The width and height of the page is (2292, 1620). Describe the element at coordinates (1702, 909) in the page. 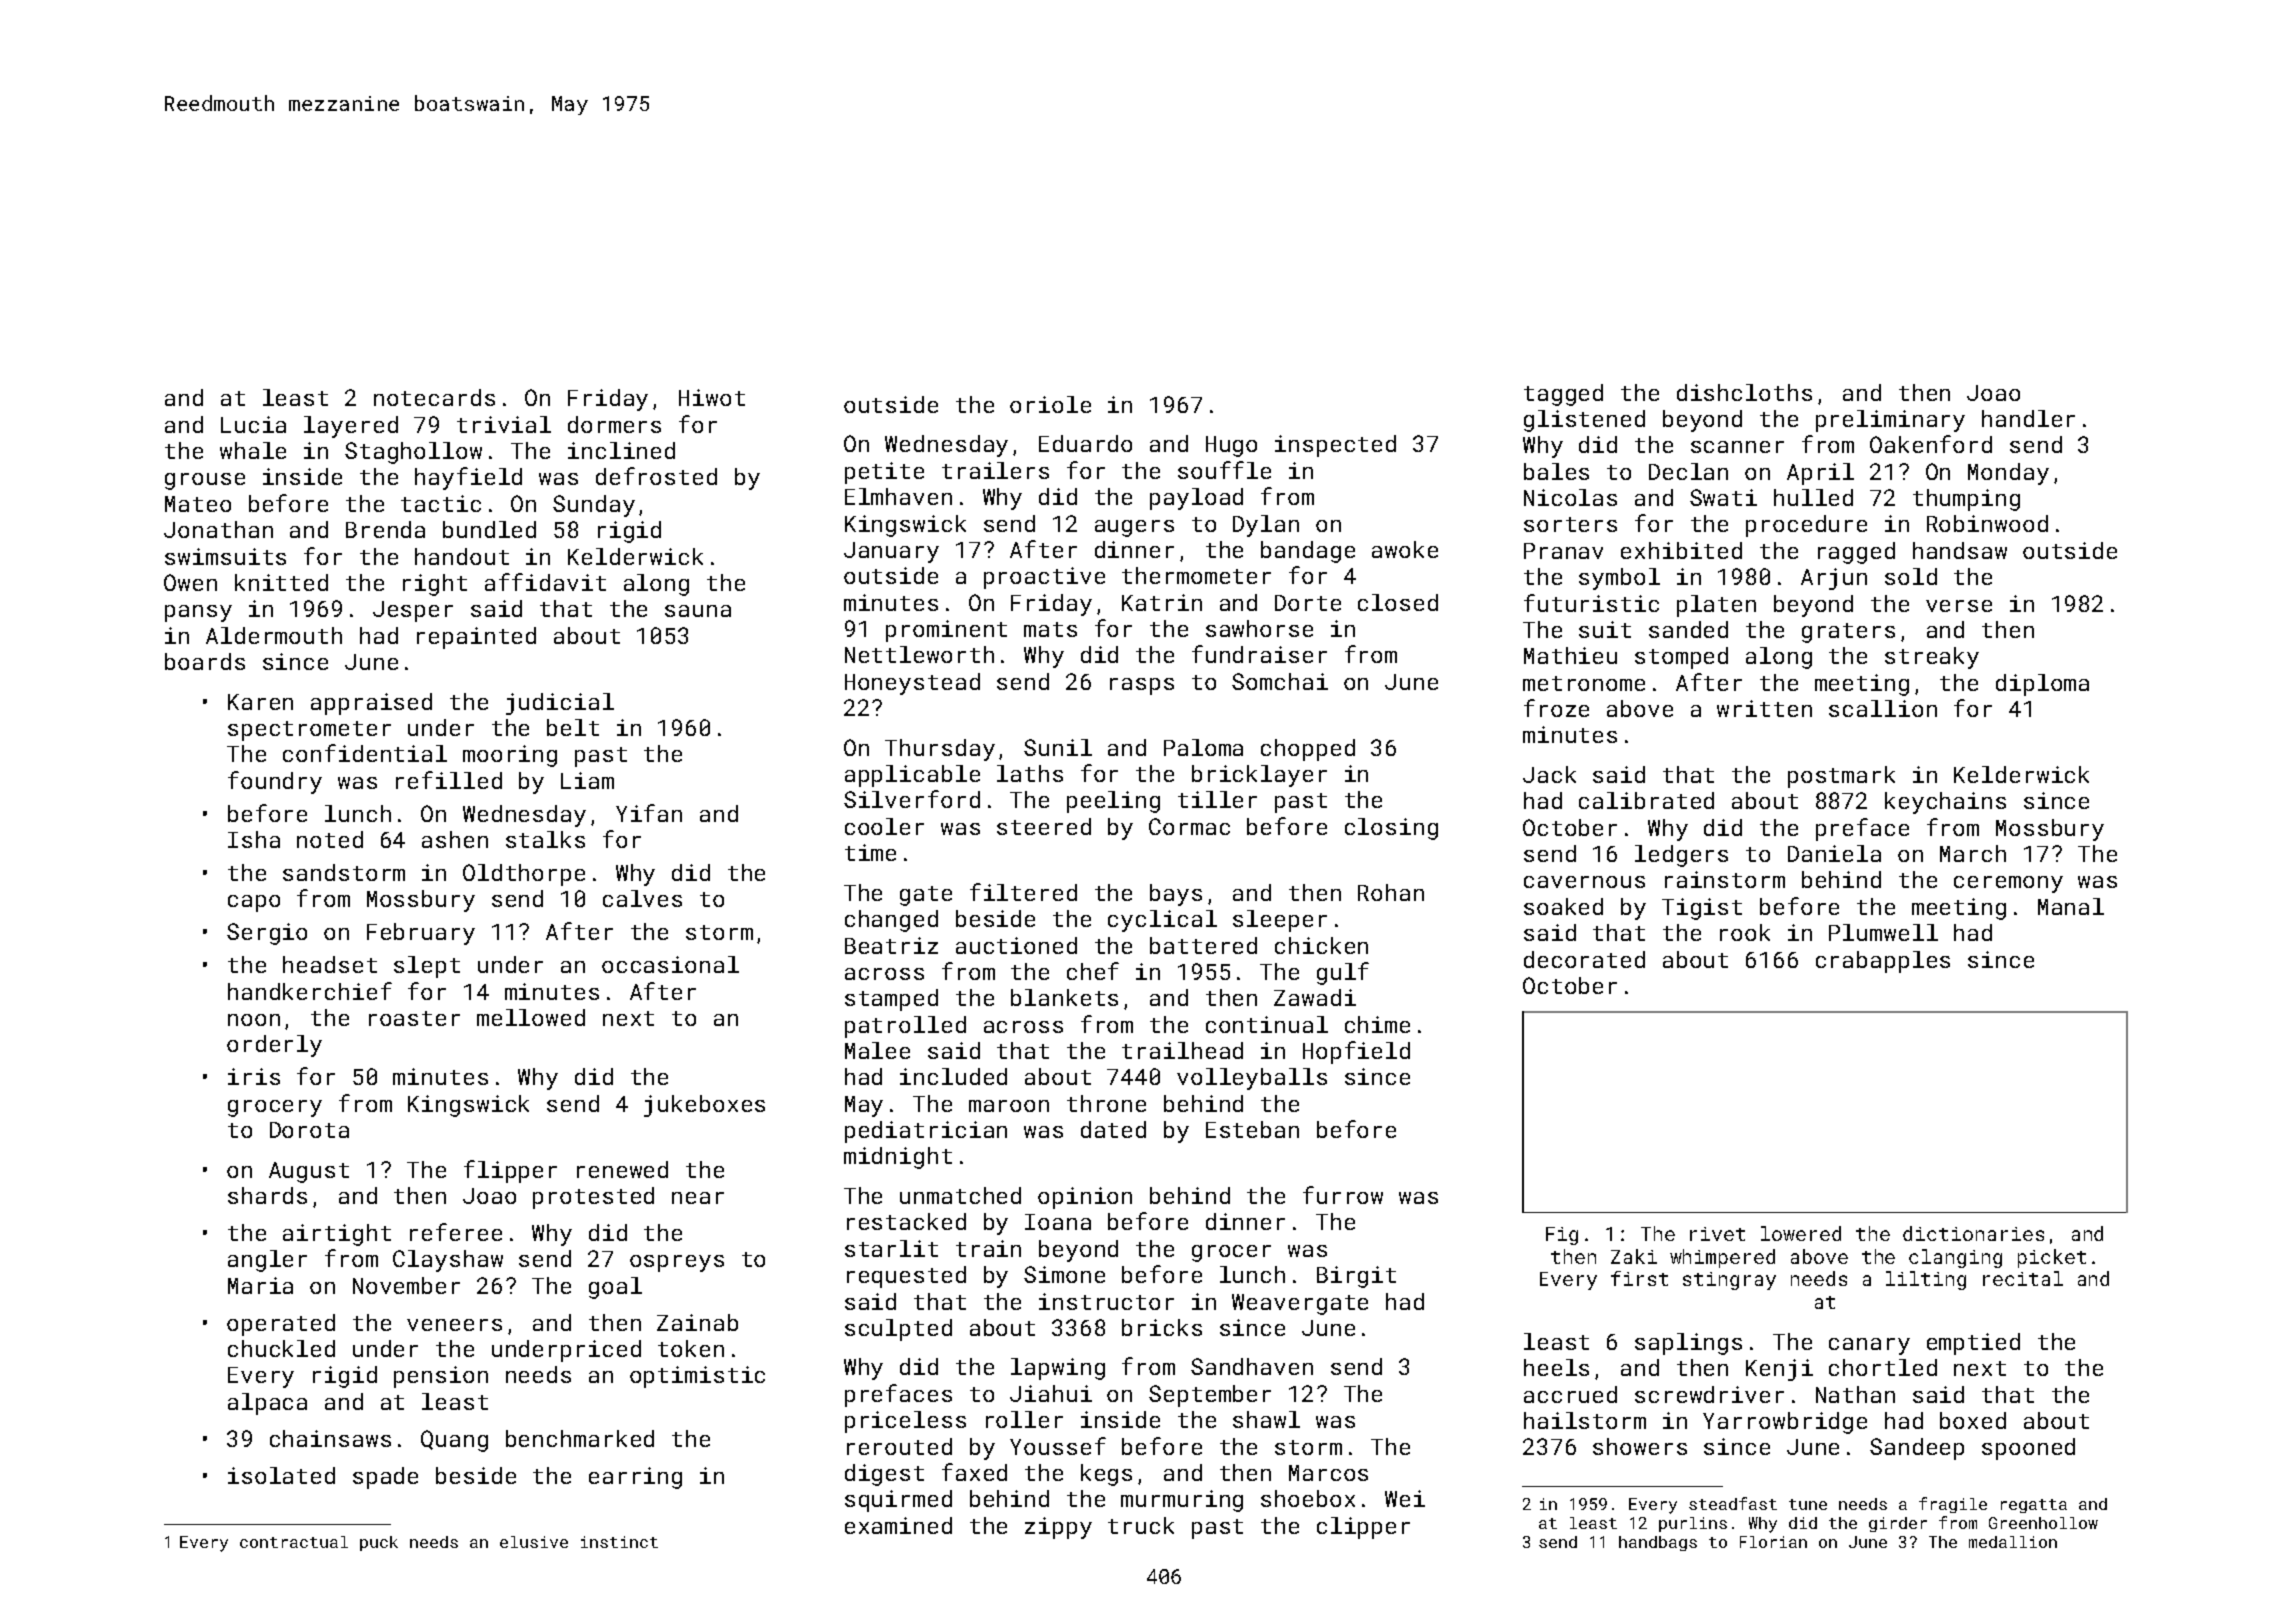

I see `Tigist` at that location.
